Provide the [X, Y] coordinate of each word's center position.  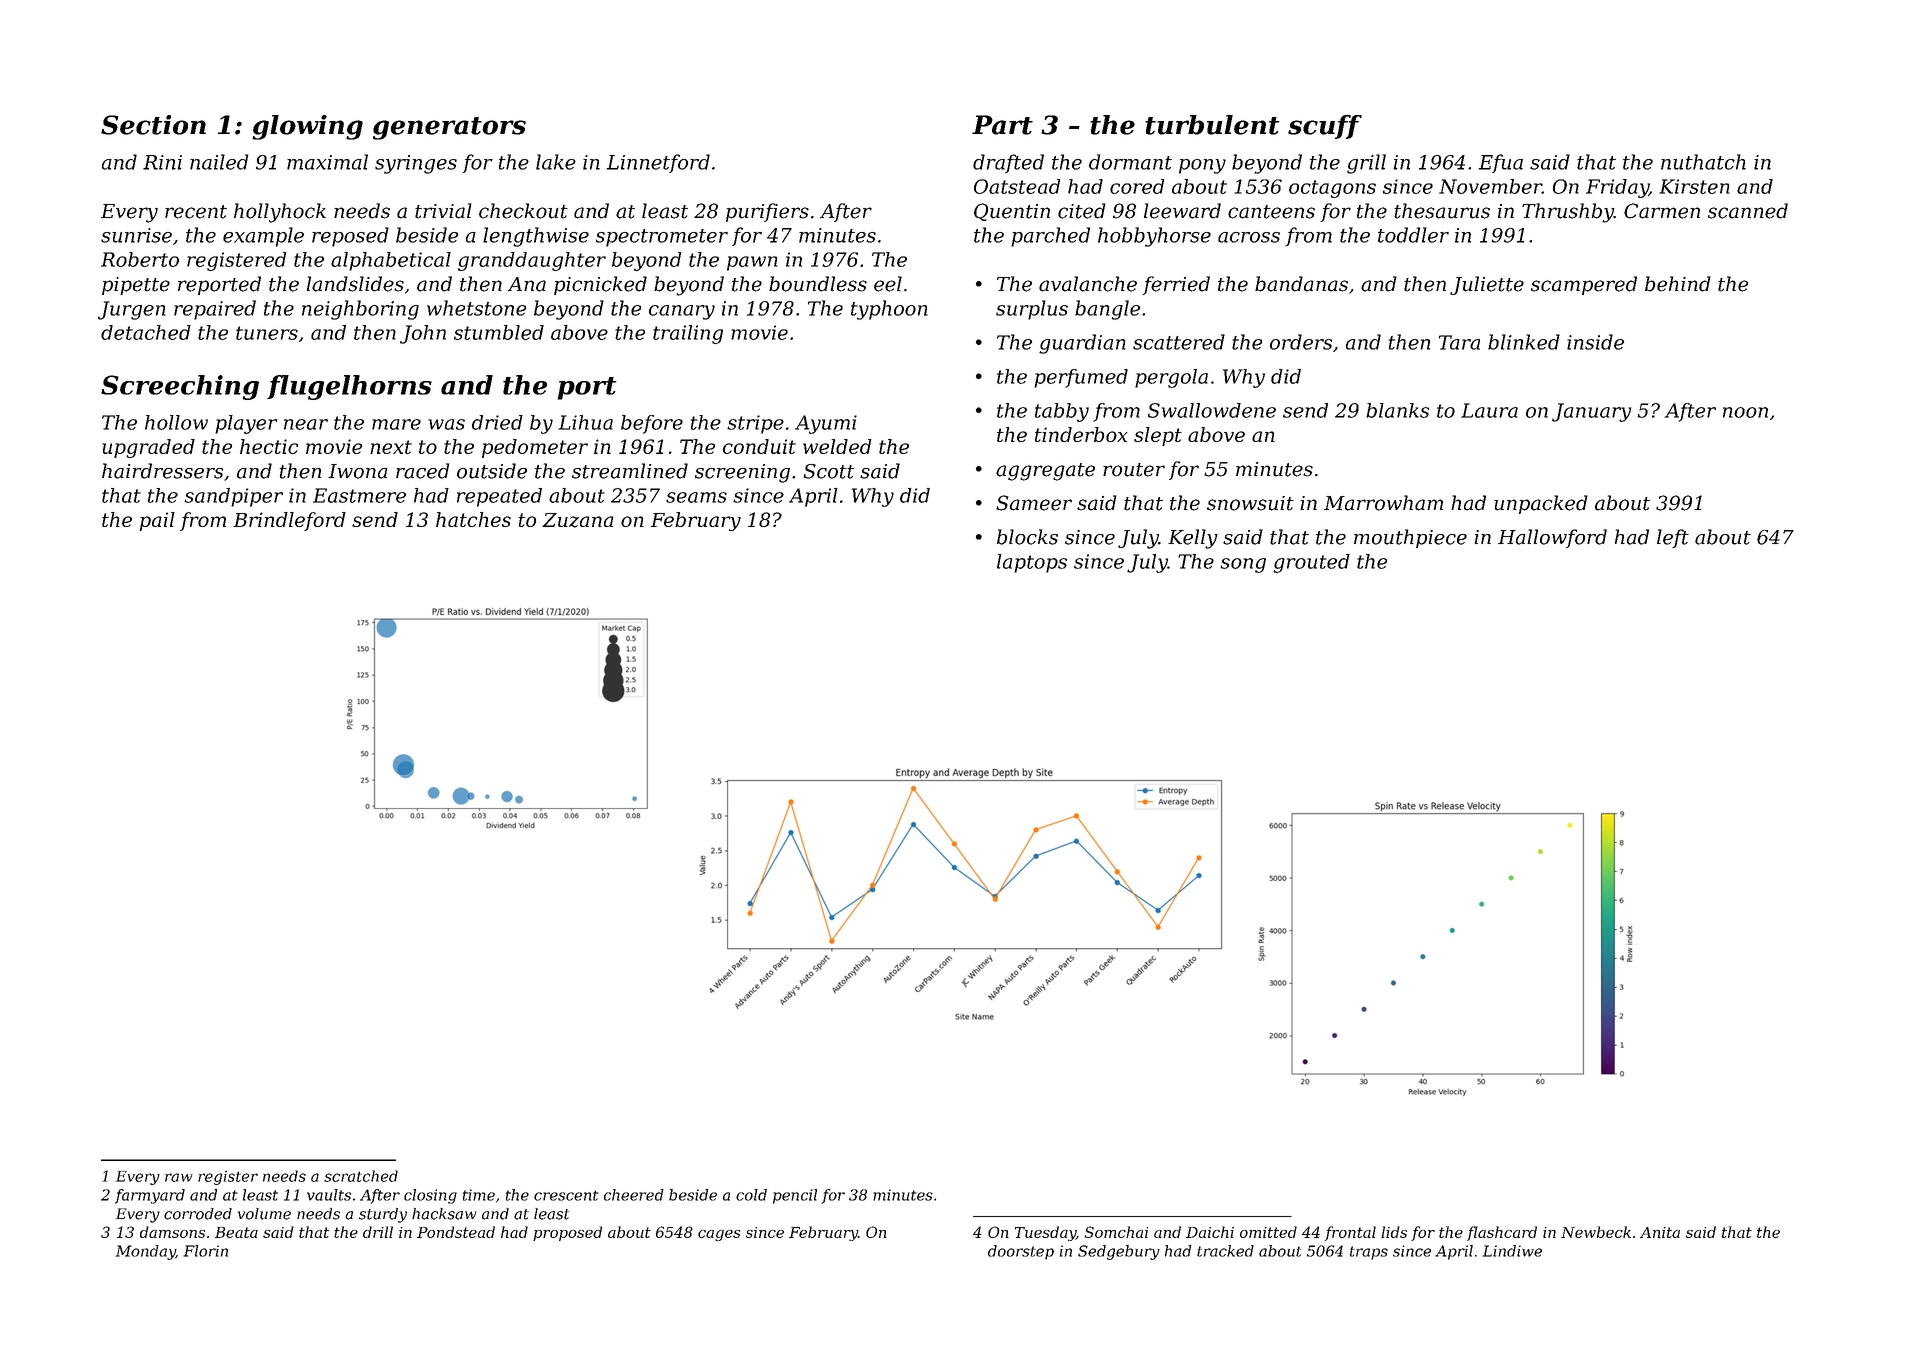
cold [751, 1195]
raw [179, 1177]
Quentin [1012, 212]
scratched [361, 1176]
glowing [307, 127]
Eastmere [359, 495]
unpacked [1541, 504]
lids [1394, 1232]
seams [696, 497]
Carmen [1662, 211]
